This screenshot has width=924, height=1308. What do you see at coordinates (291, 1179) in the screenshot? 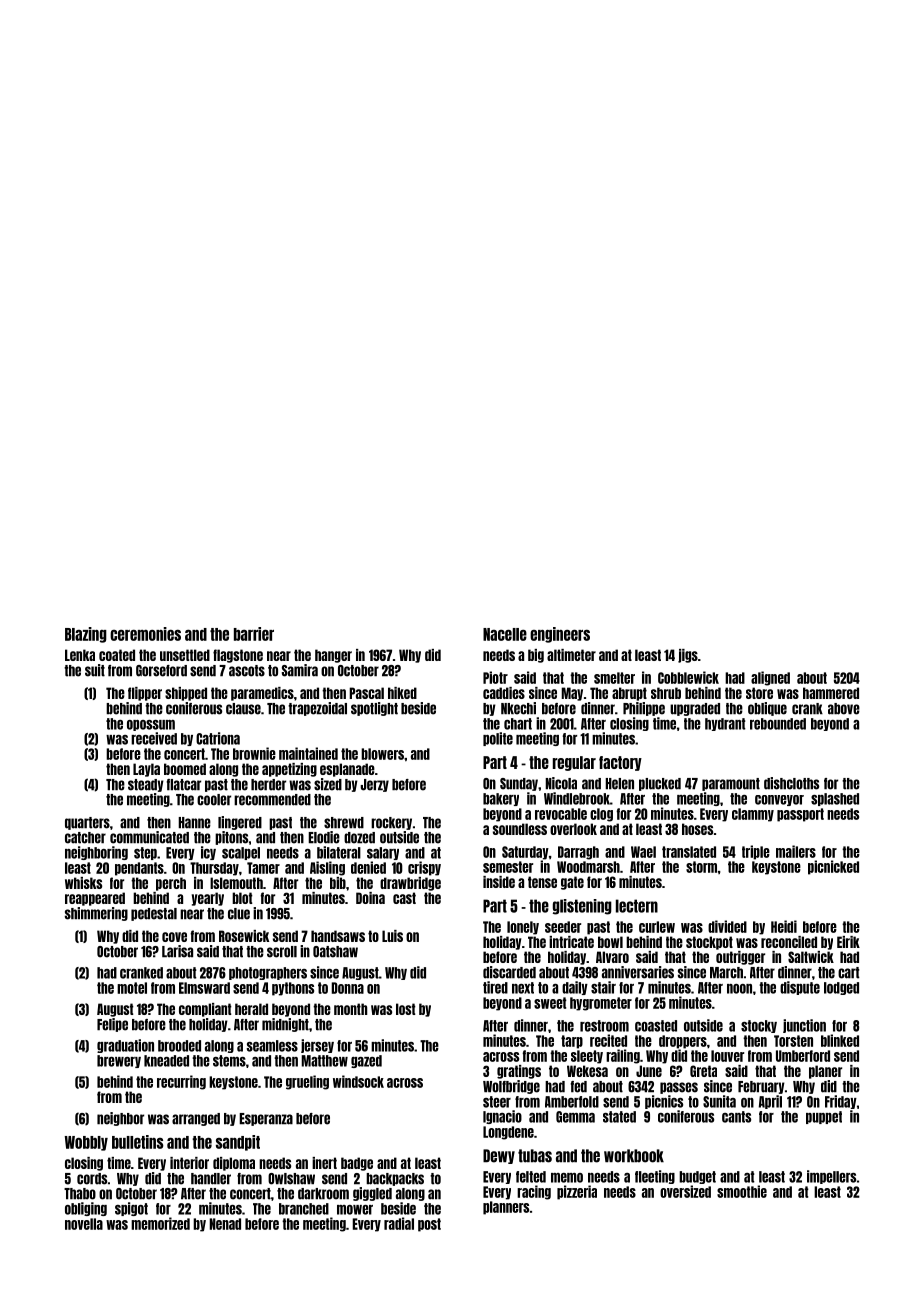
I see `Owlshaw` at bounding box center [291, 1179].
